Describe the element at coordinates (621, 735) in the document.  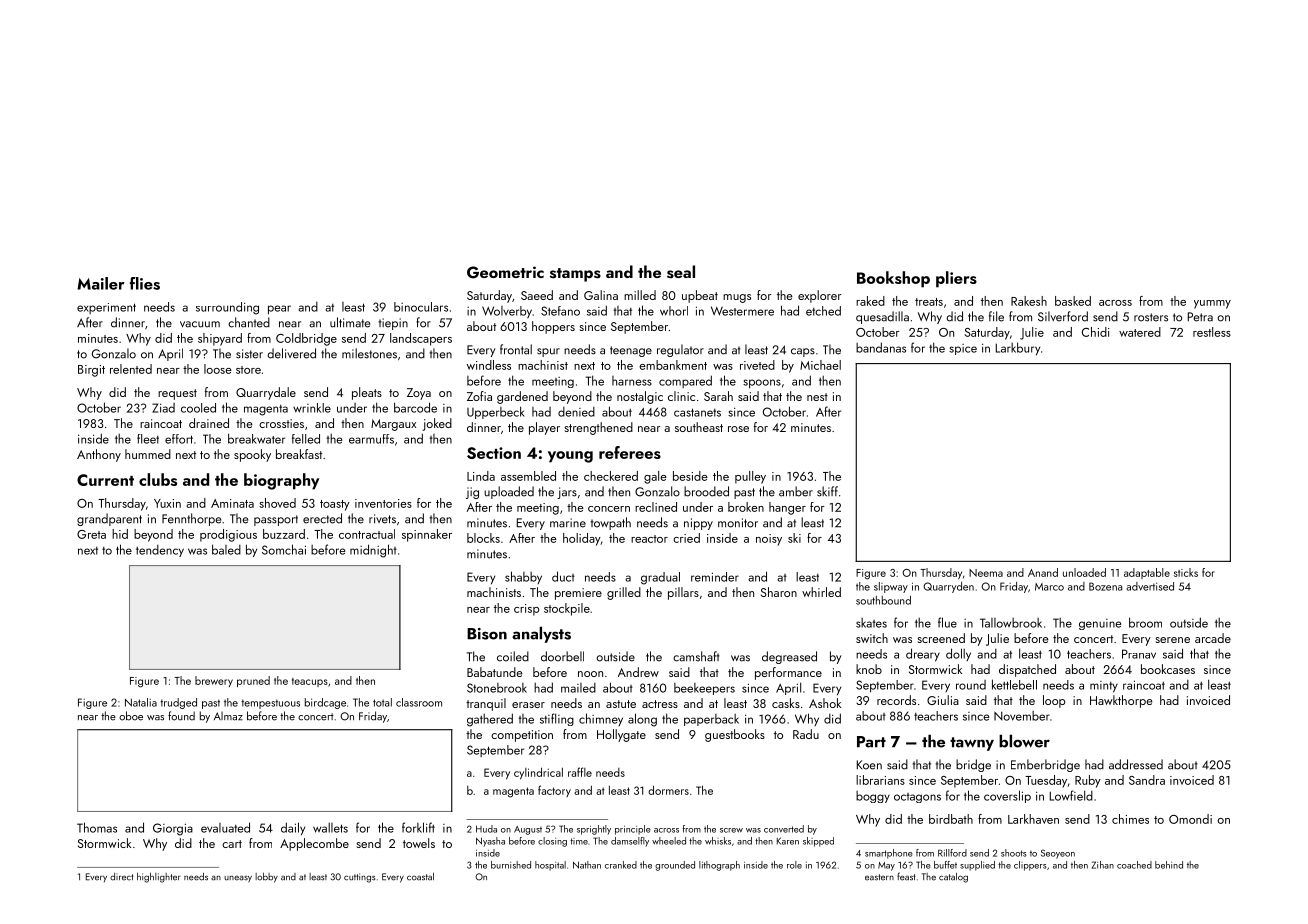
I see `Hollygate` at that location.
